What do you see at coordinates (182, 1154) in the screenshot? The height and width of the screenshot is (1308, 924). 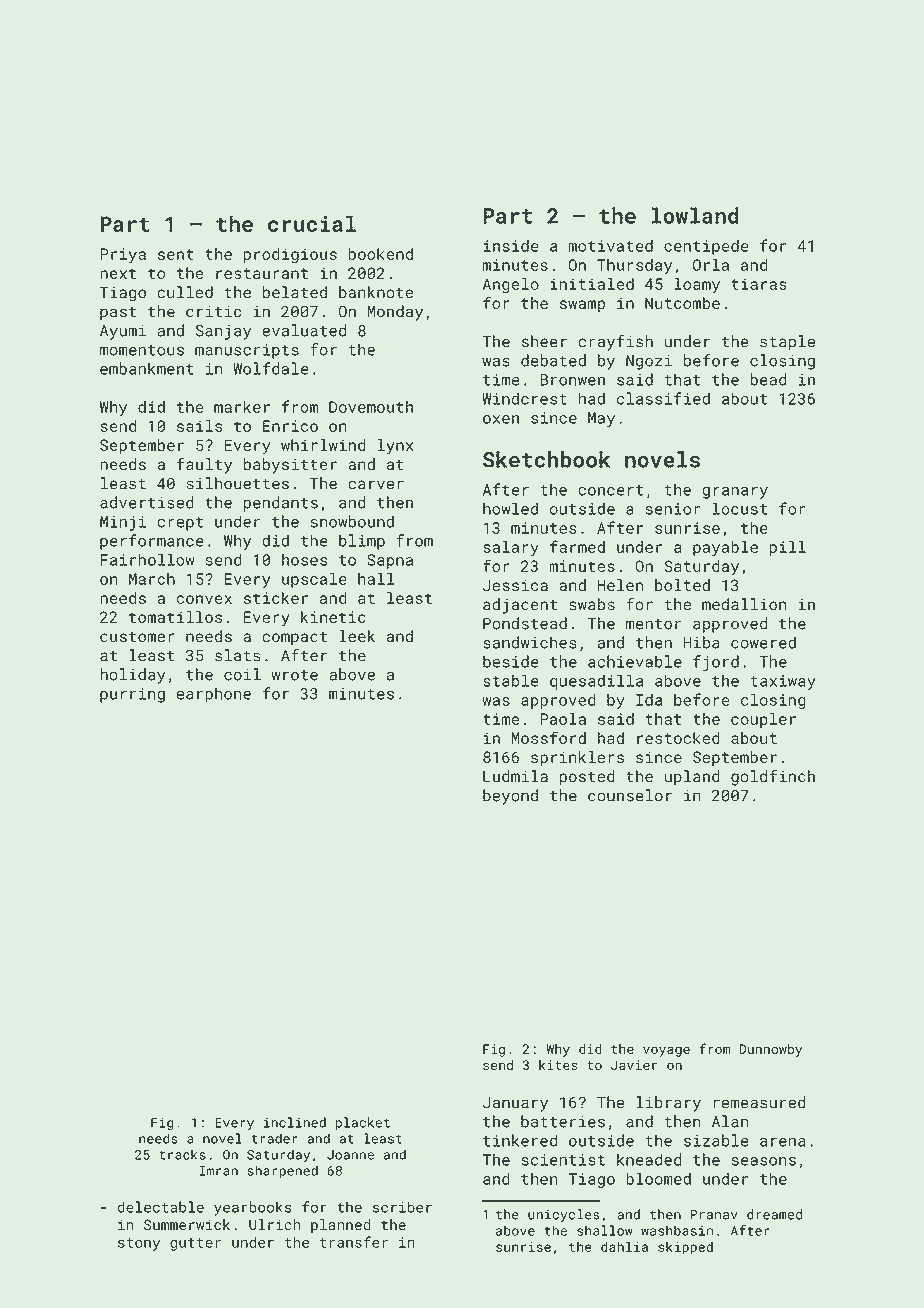 I see `tracks` at bounding box center [182, 1154].
